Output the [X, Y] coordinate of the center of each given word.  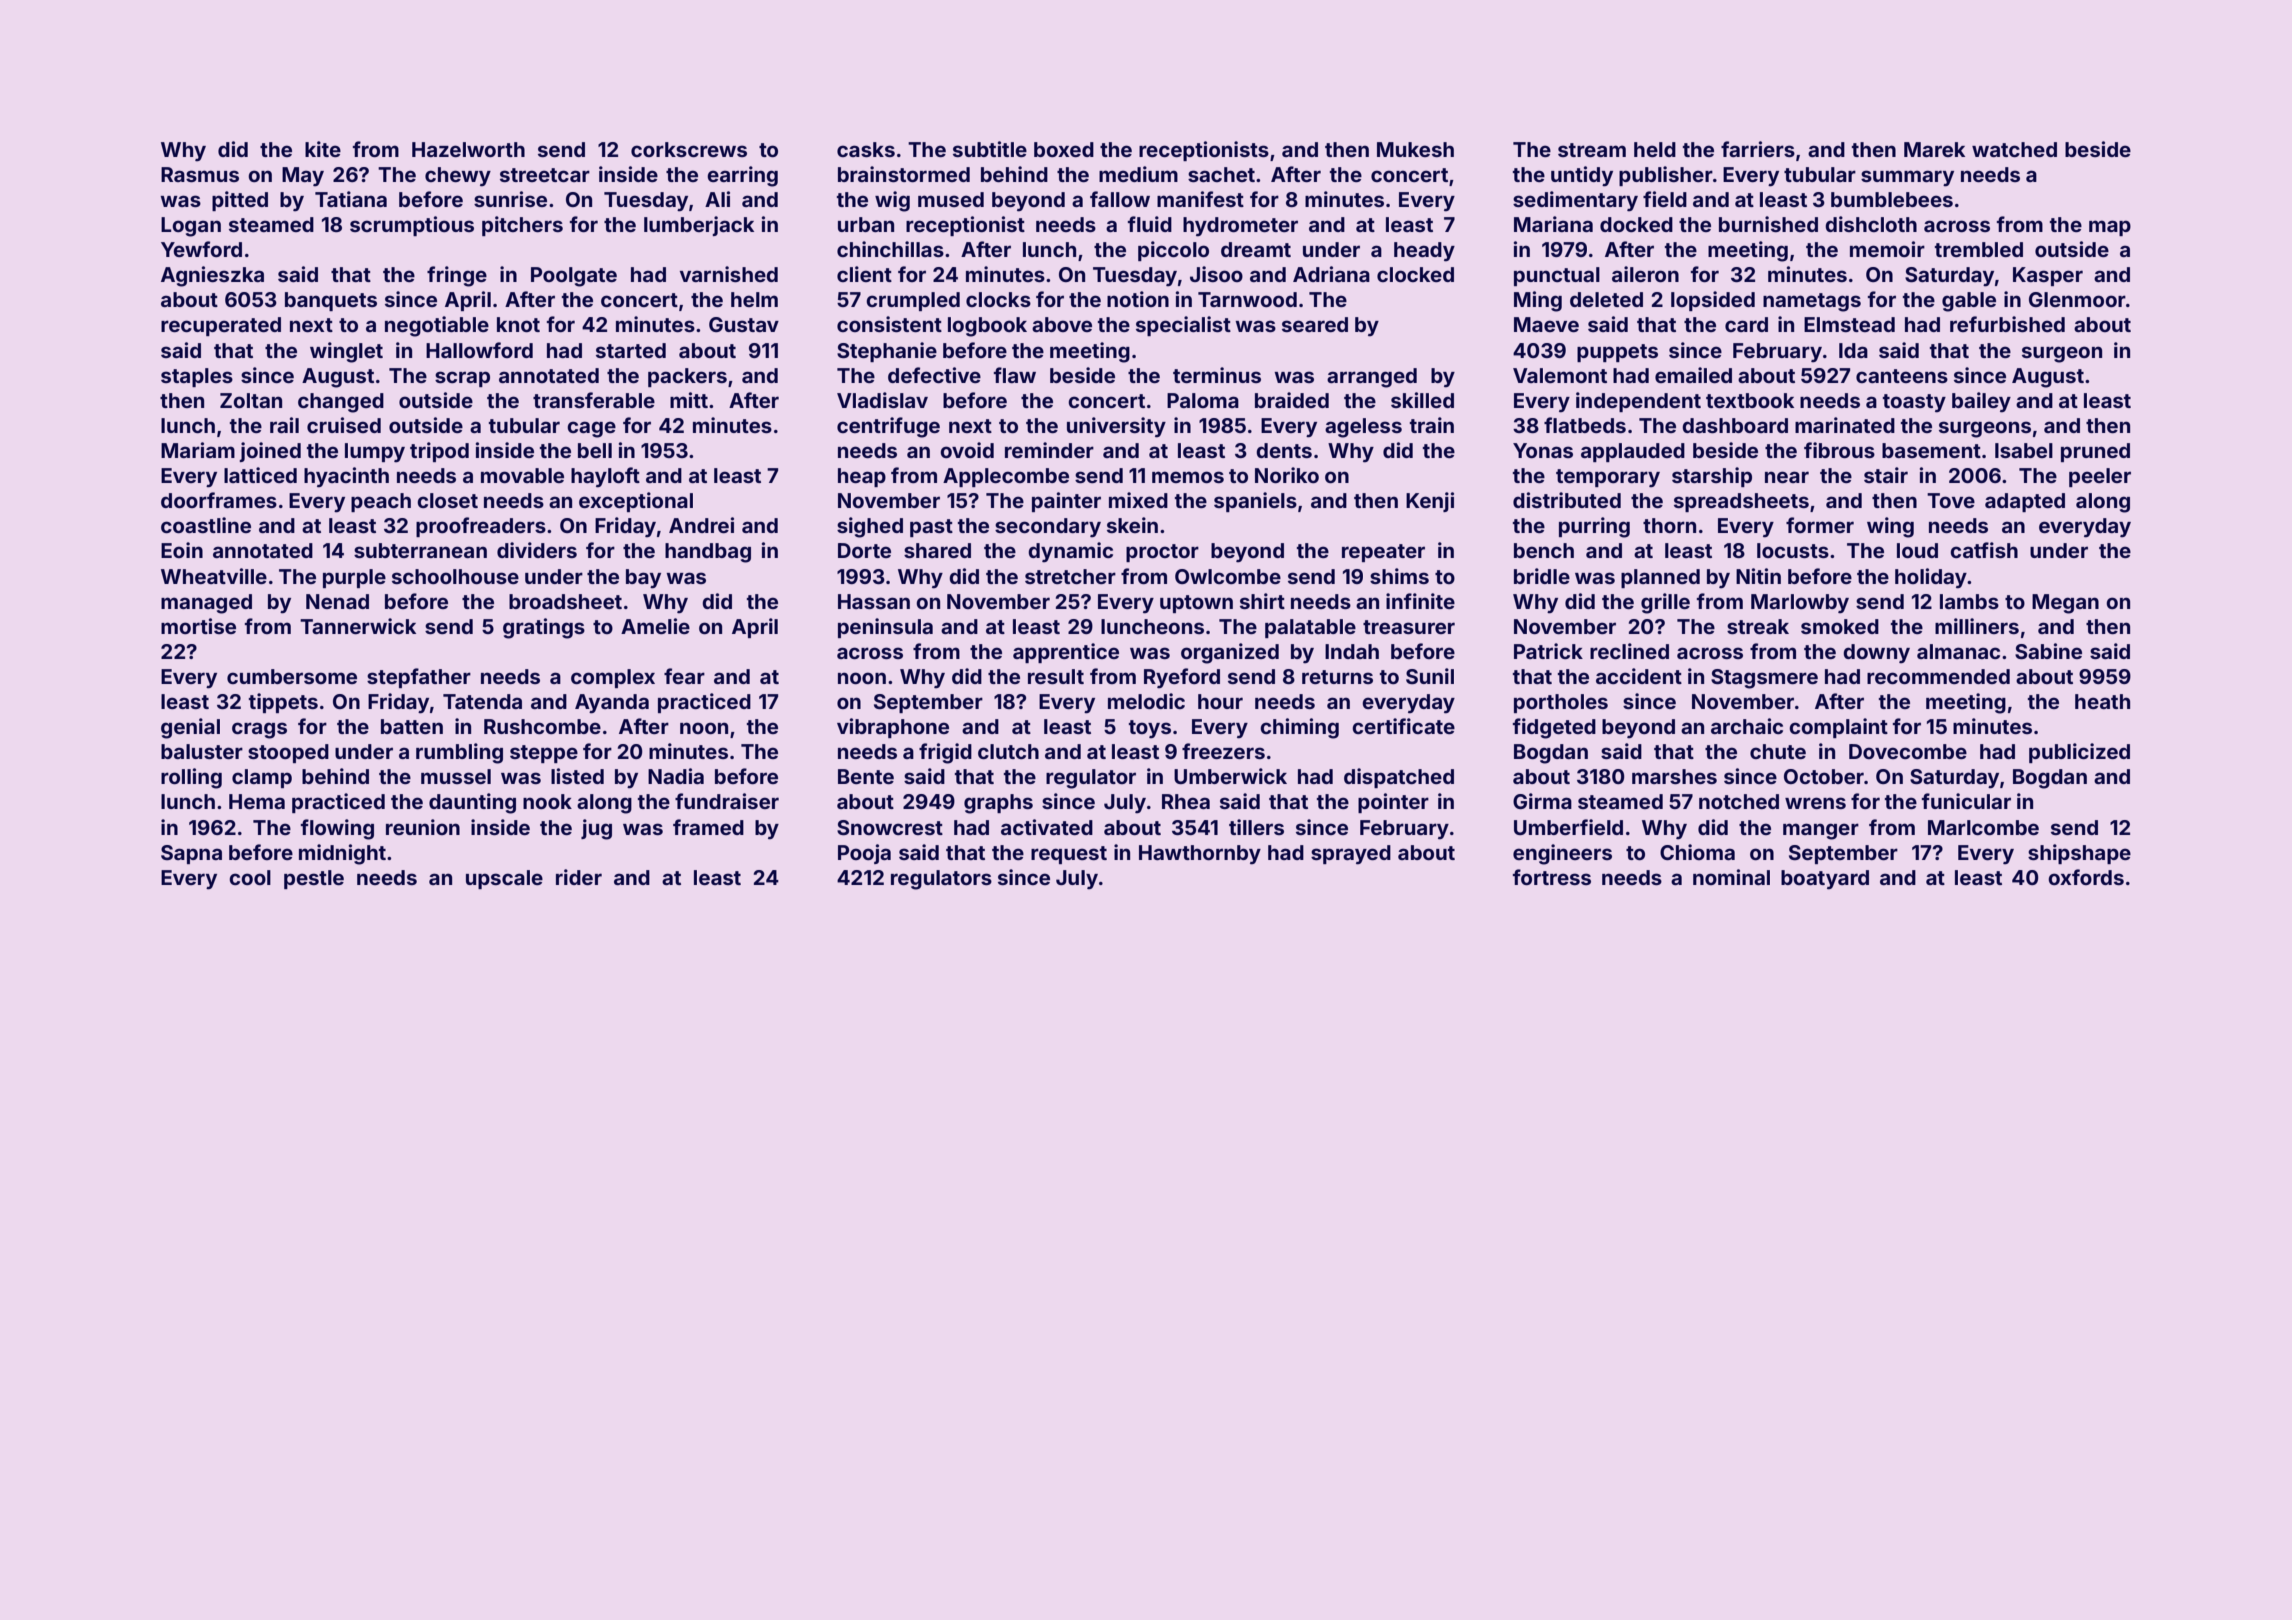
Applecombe [1006, 477]
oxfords [2086, 877]
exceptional [636, 502]
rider [579, 877]
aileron [1645, 274]
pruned [2095, 452]
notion [1138, 299]
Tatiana [351, 199]
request [1069, 855]
